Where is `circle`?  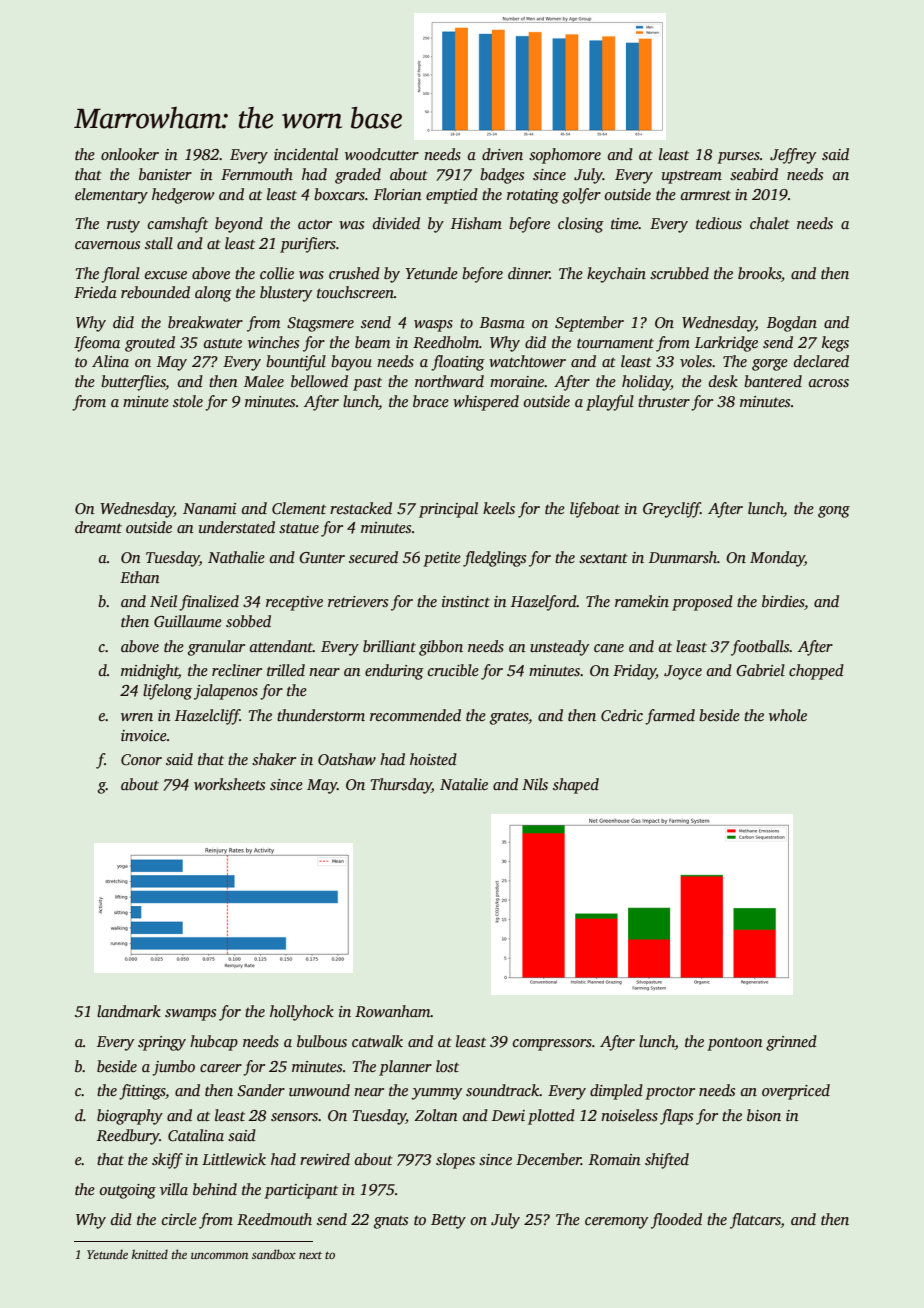 circle is located at coordinates (179, 1219).
